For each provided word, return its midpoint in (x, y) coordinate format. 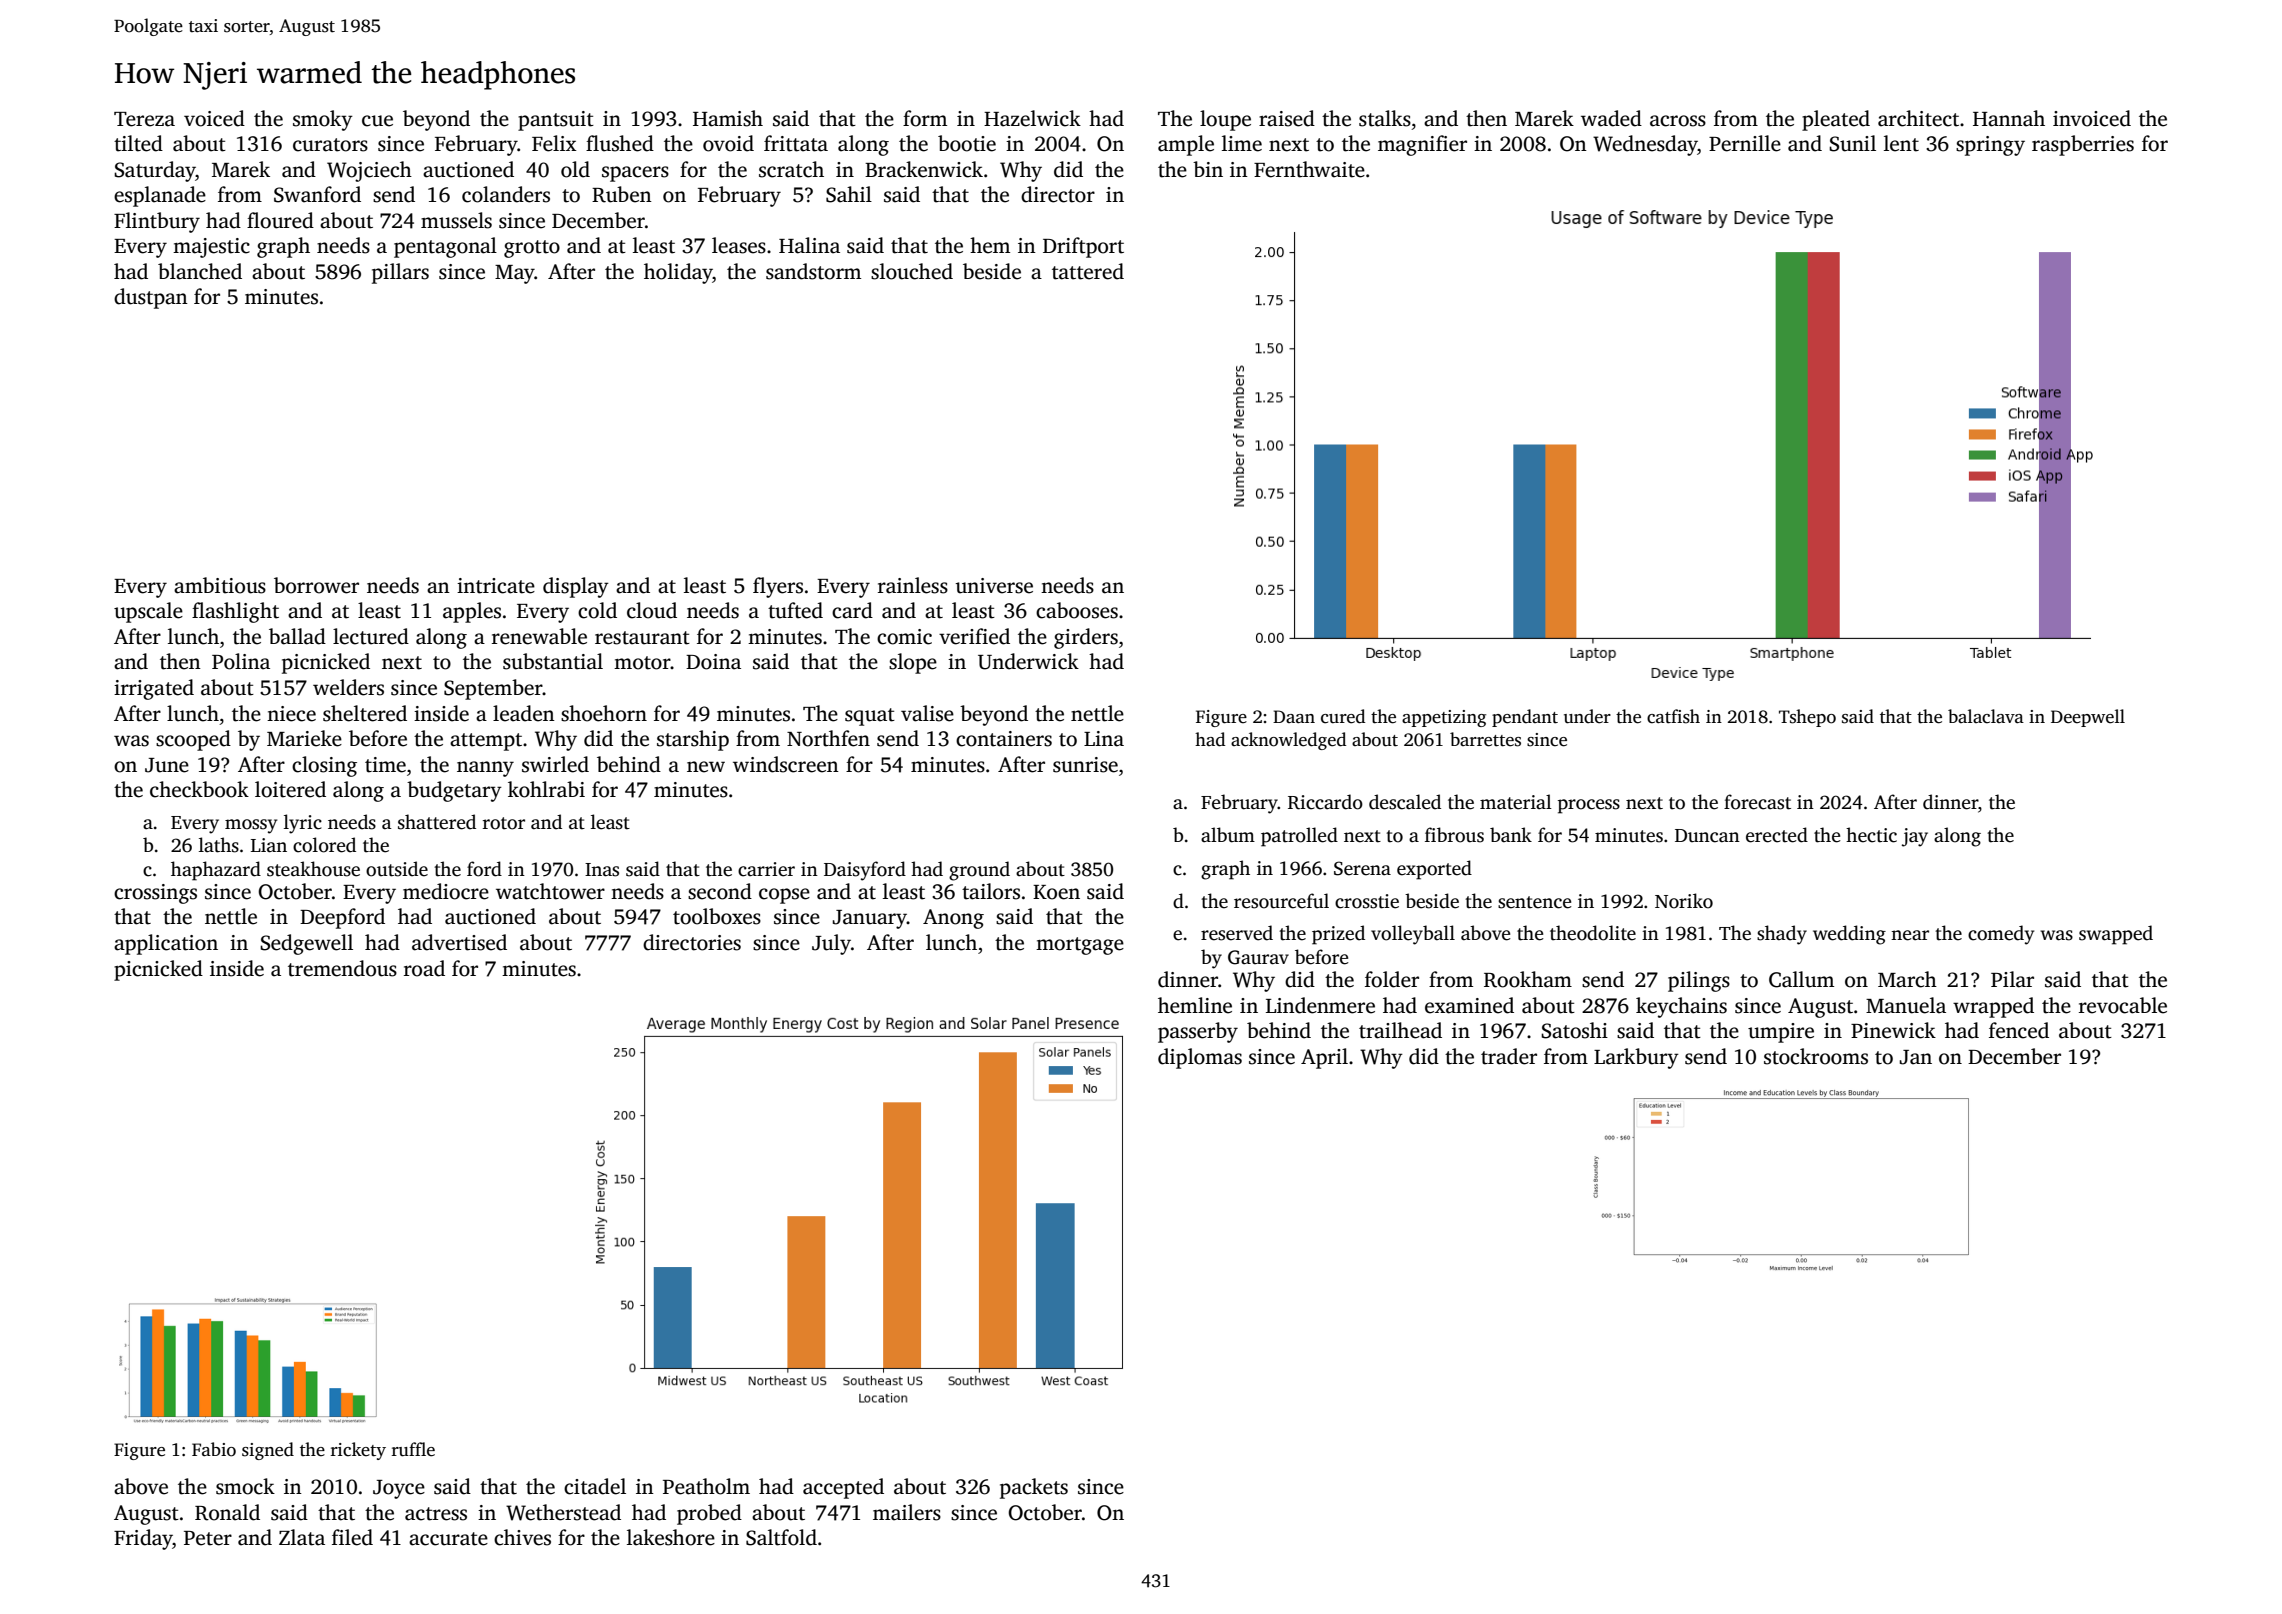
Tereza (144, 119)
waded (1611, 118)
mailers (907, 1512)
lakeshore (671, 1537)
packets (1034, 1488)
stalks (1385, 118)
